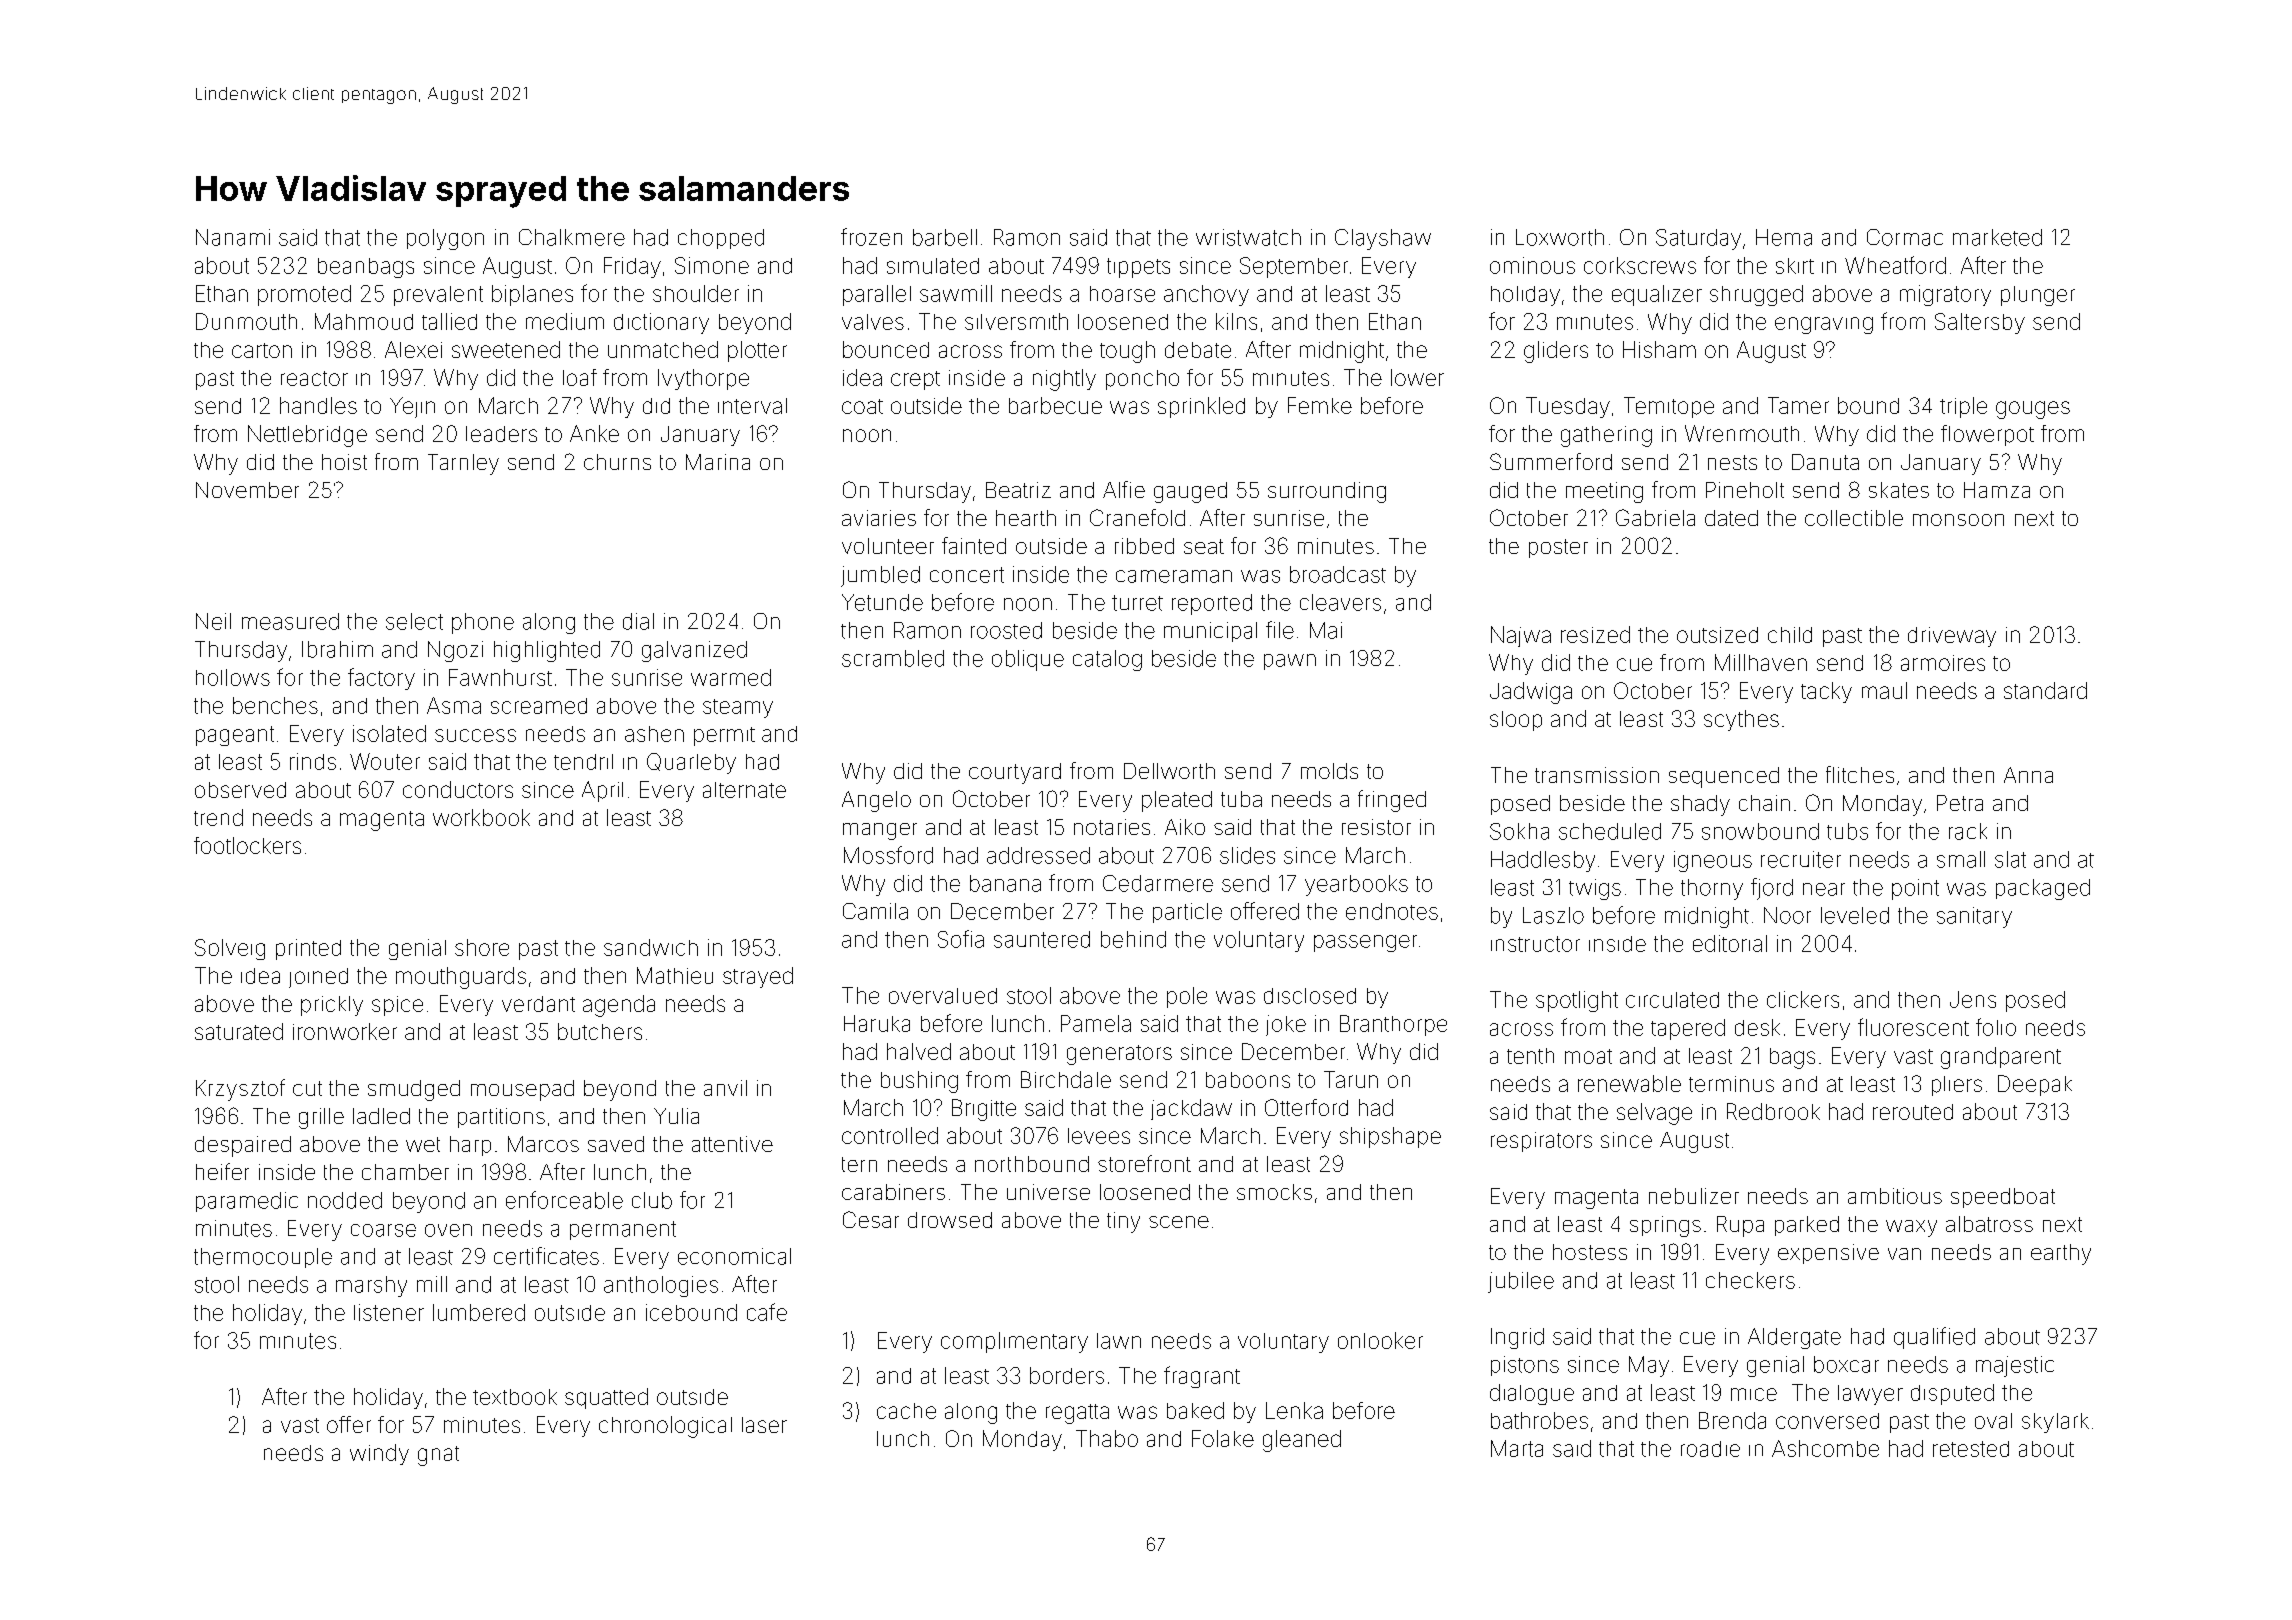  I want to click on gouges, so click(2033, 410).
